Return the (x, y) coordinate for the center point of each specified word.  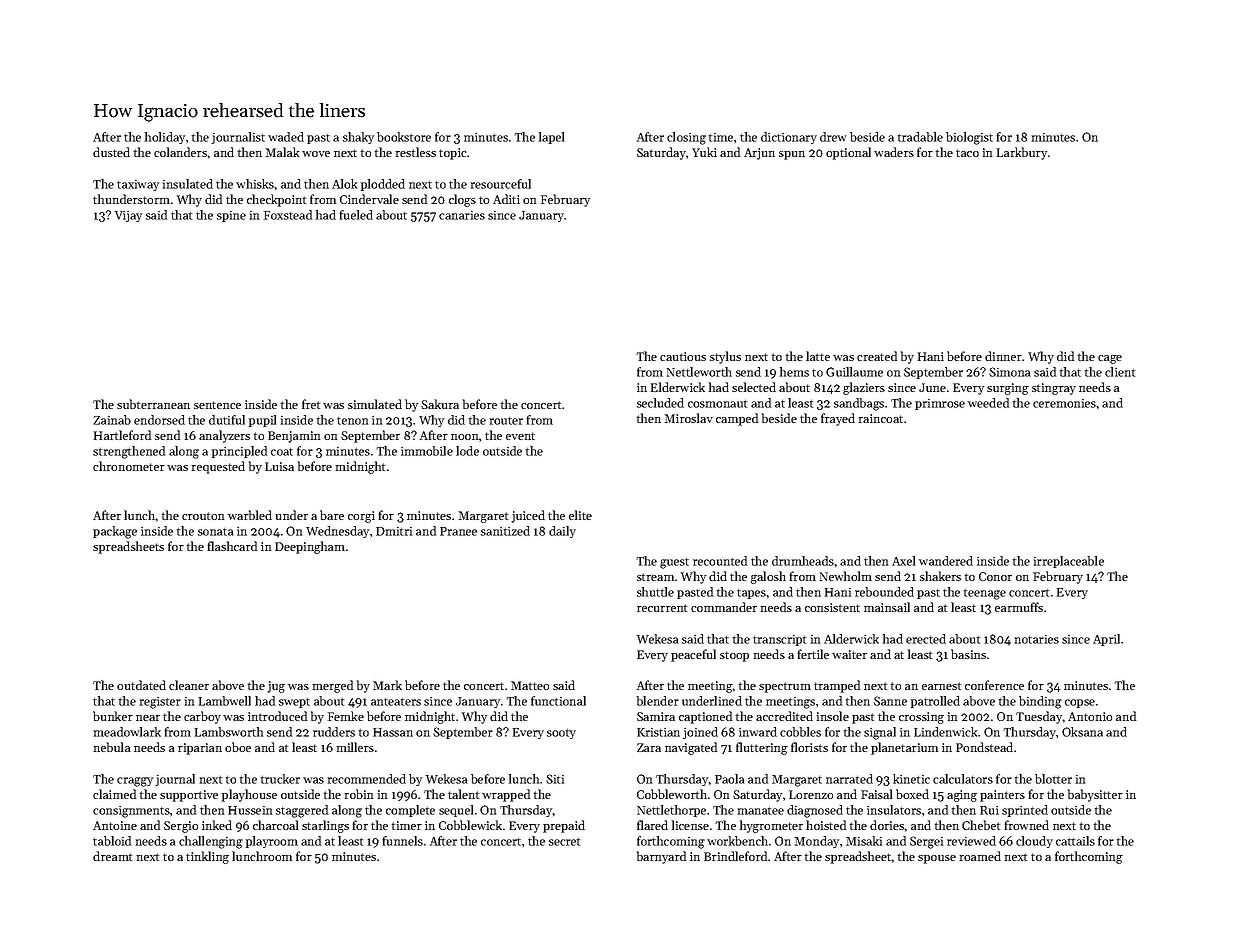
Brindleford (735, 856)
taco (967, 153)
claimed (114, 794)
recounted (720, 561)
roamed (980, 856)
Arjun (759, 154)
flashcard (232, 546)
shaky (358, 138)
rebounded (884, 592)
